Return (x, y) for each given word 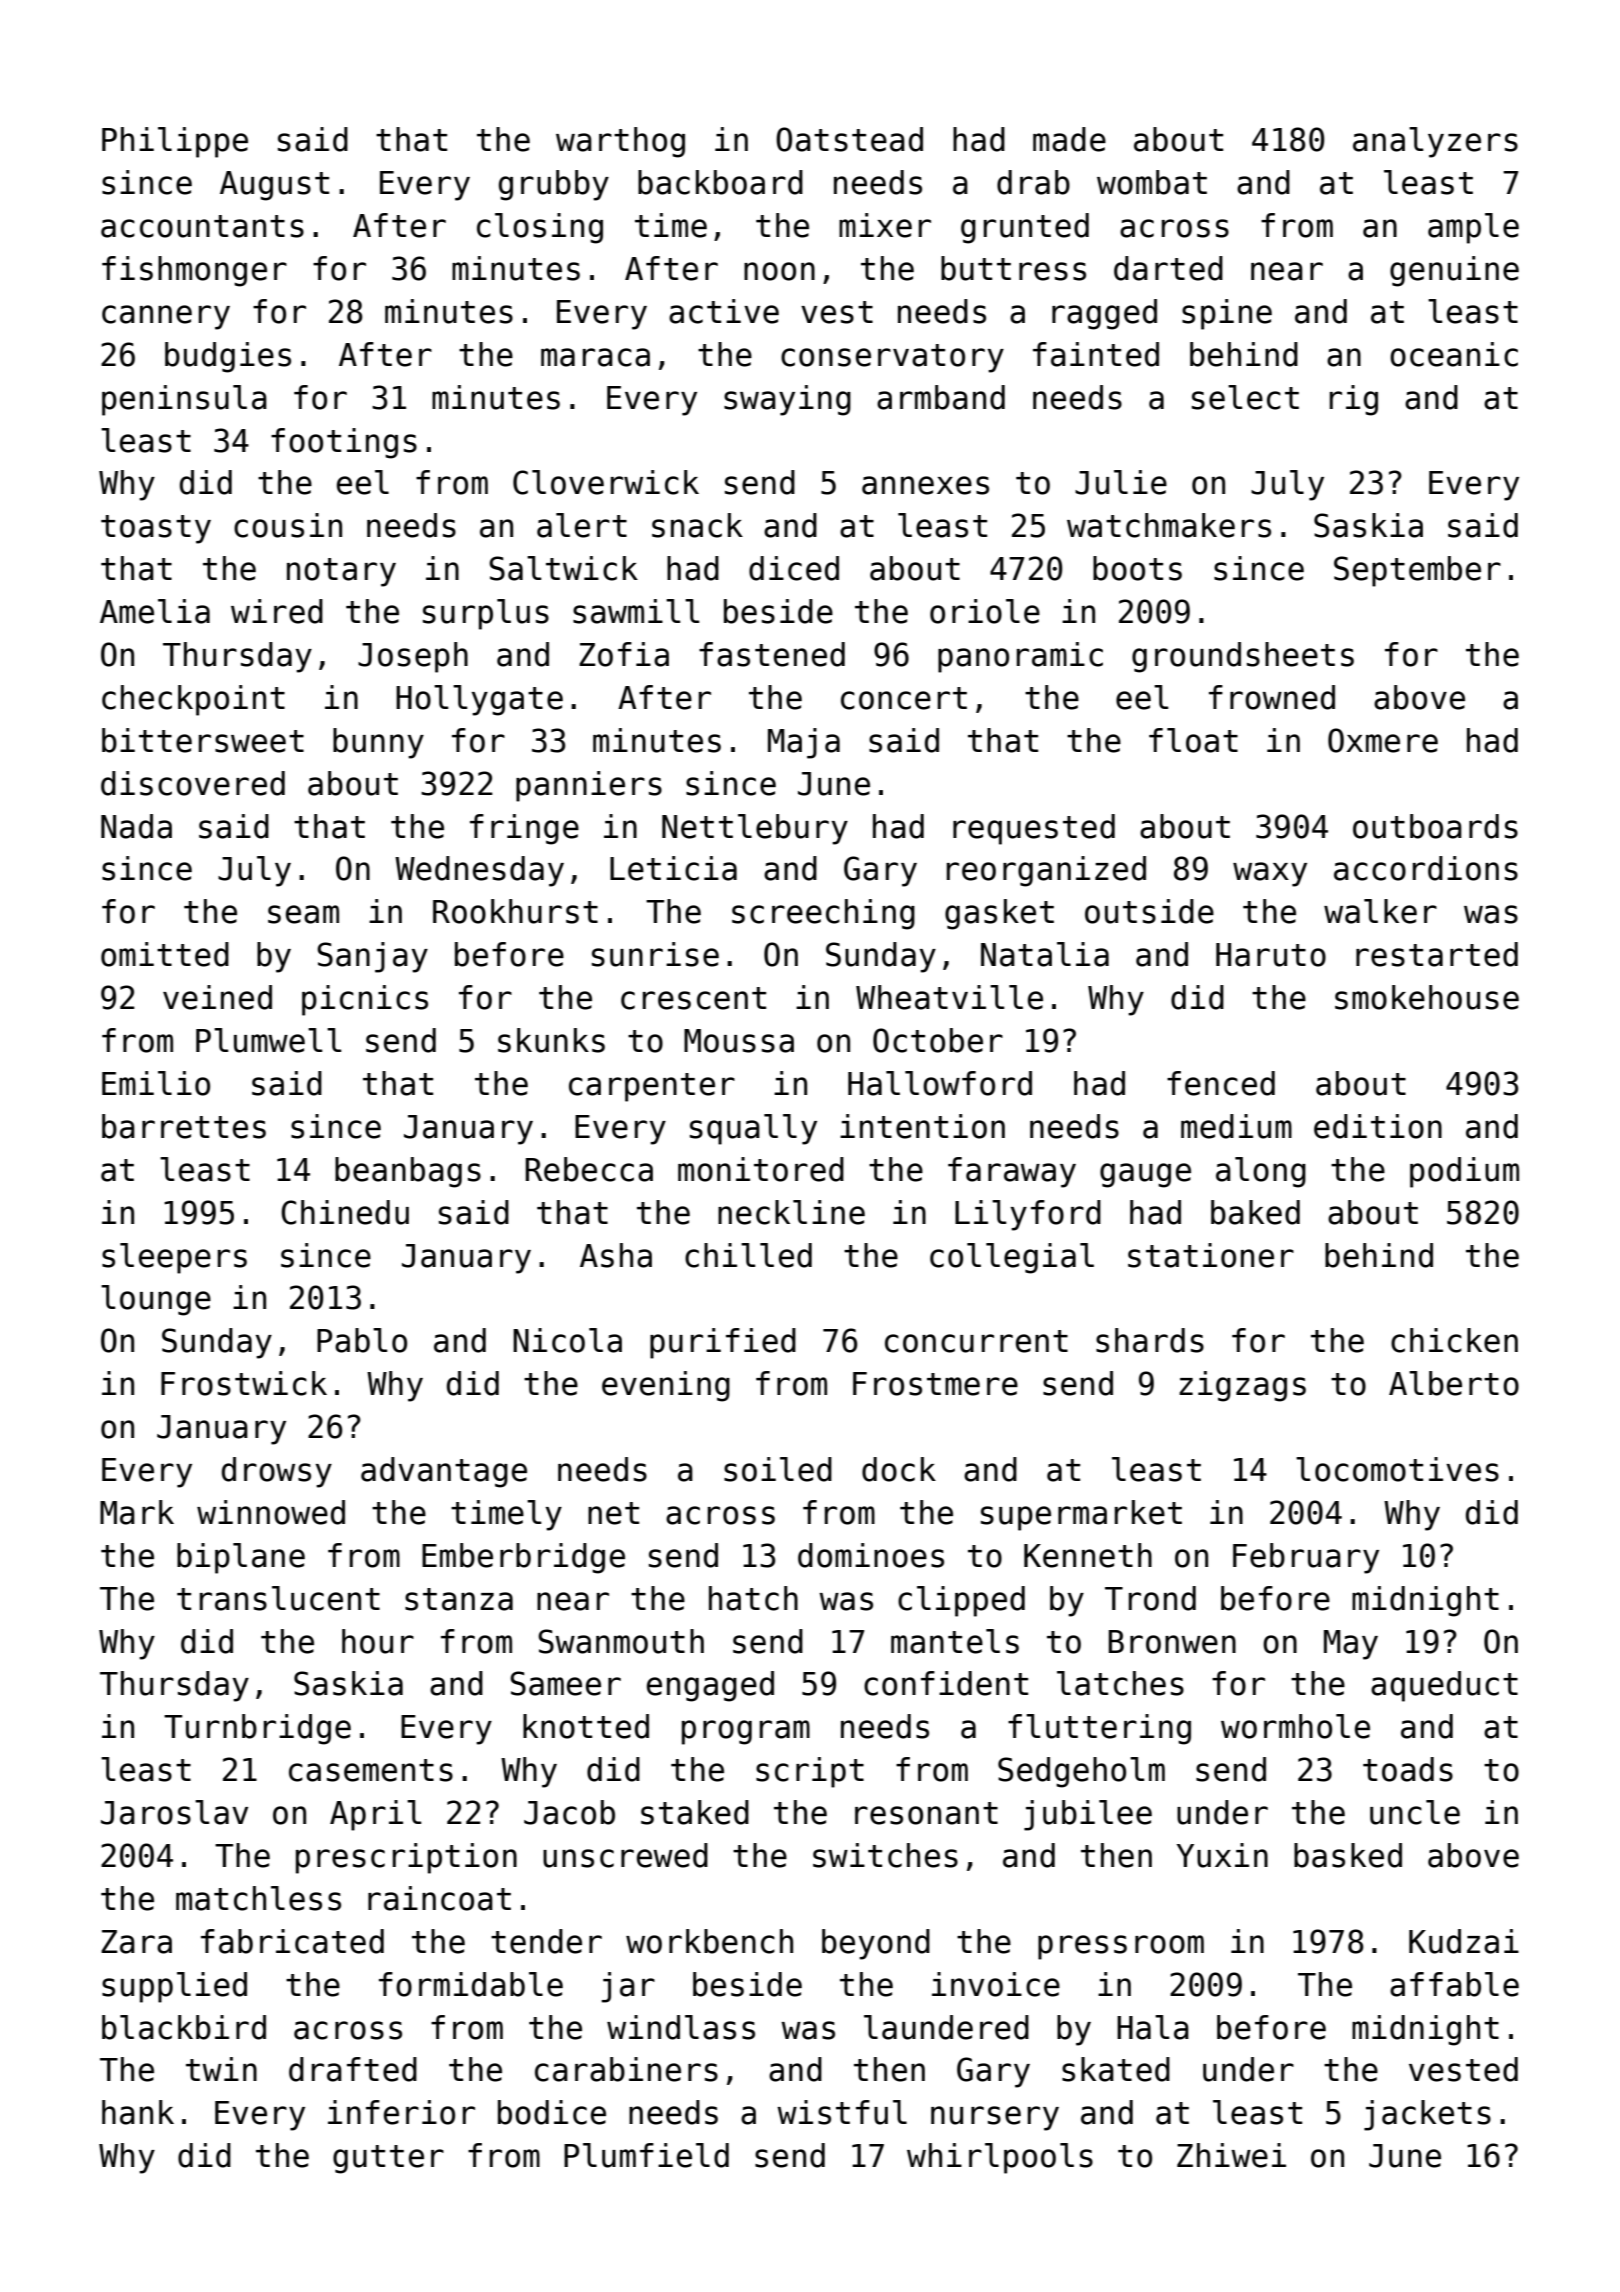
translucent (278, 1598)
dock (899, 1469)
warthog (620, 142)
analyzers (1435, 142)
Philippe (175, 142)
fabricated (292, 1941)
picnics (365, 1000)
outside (1149, 911)
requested (1034, 829)
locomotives (1397, 1469)
